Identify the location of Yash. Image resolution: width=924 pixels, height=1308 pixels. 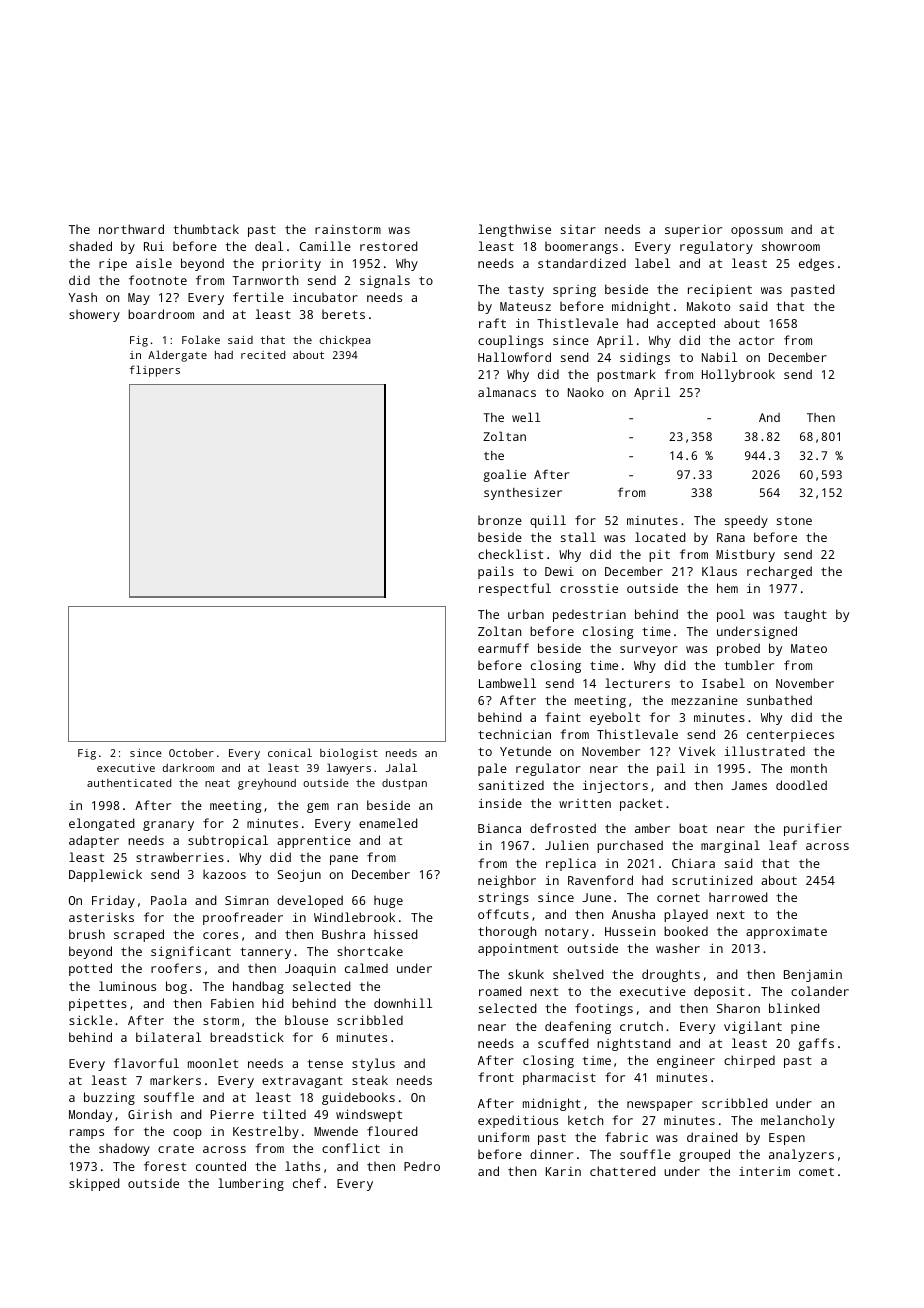
(82, 297).
